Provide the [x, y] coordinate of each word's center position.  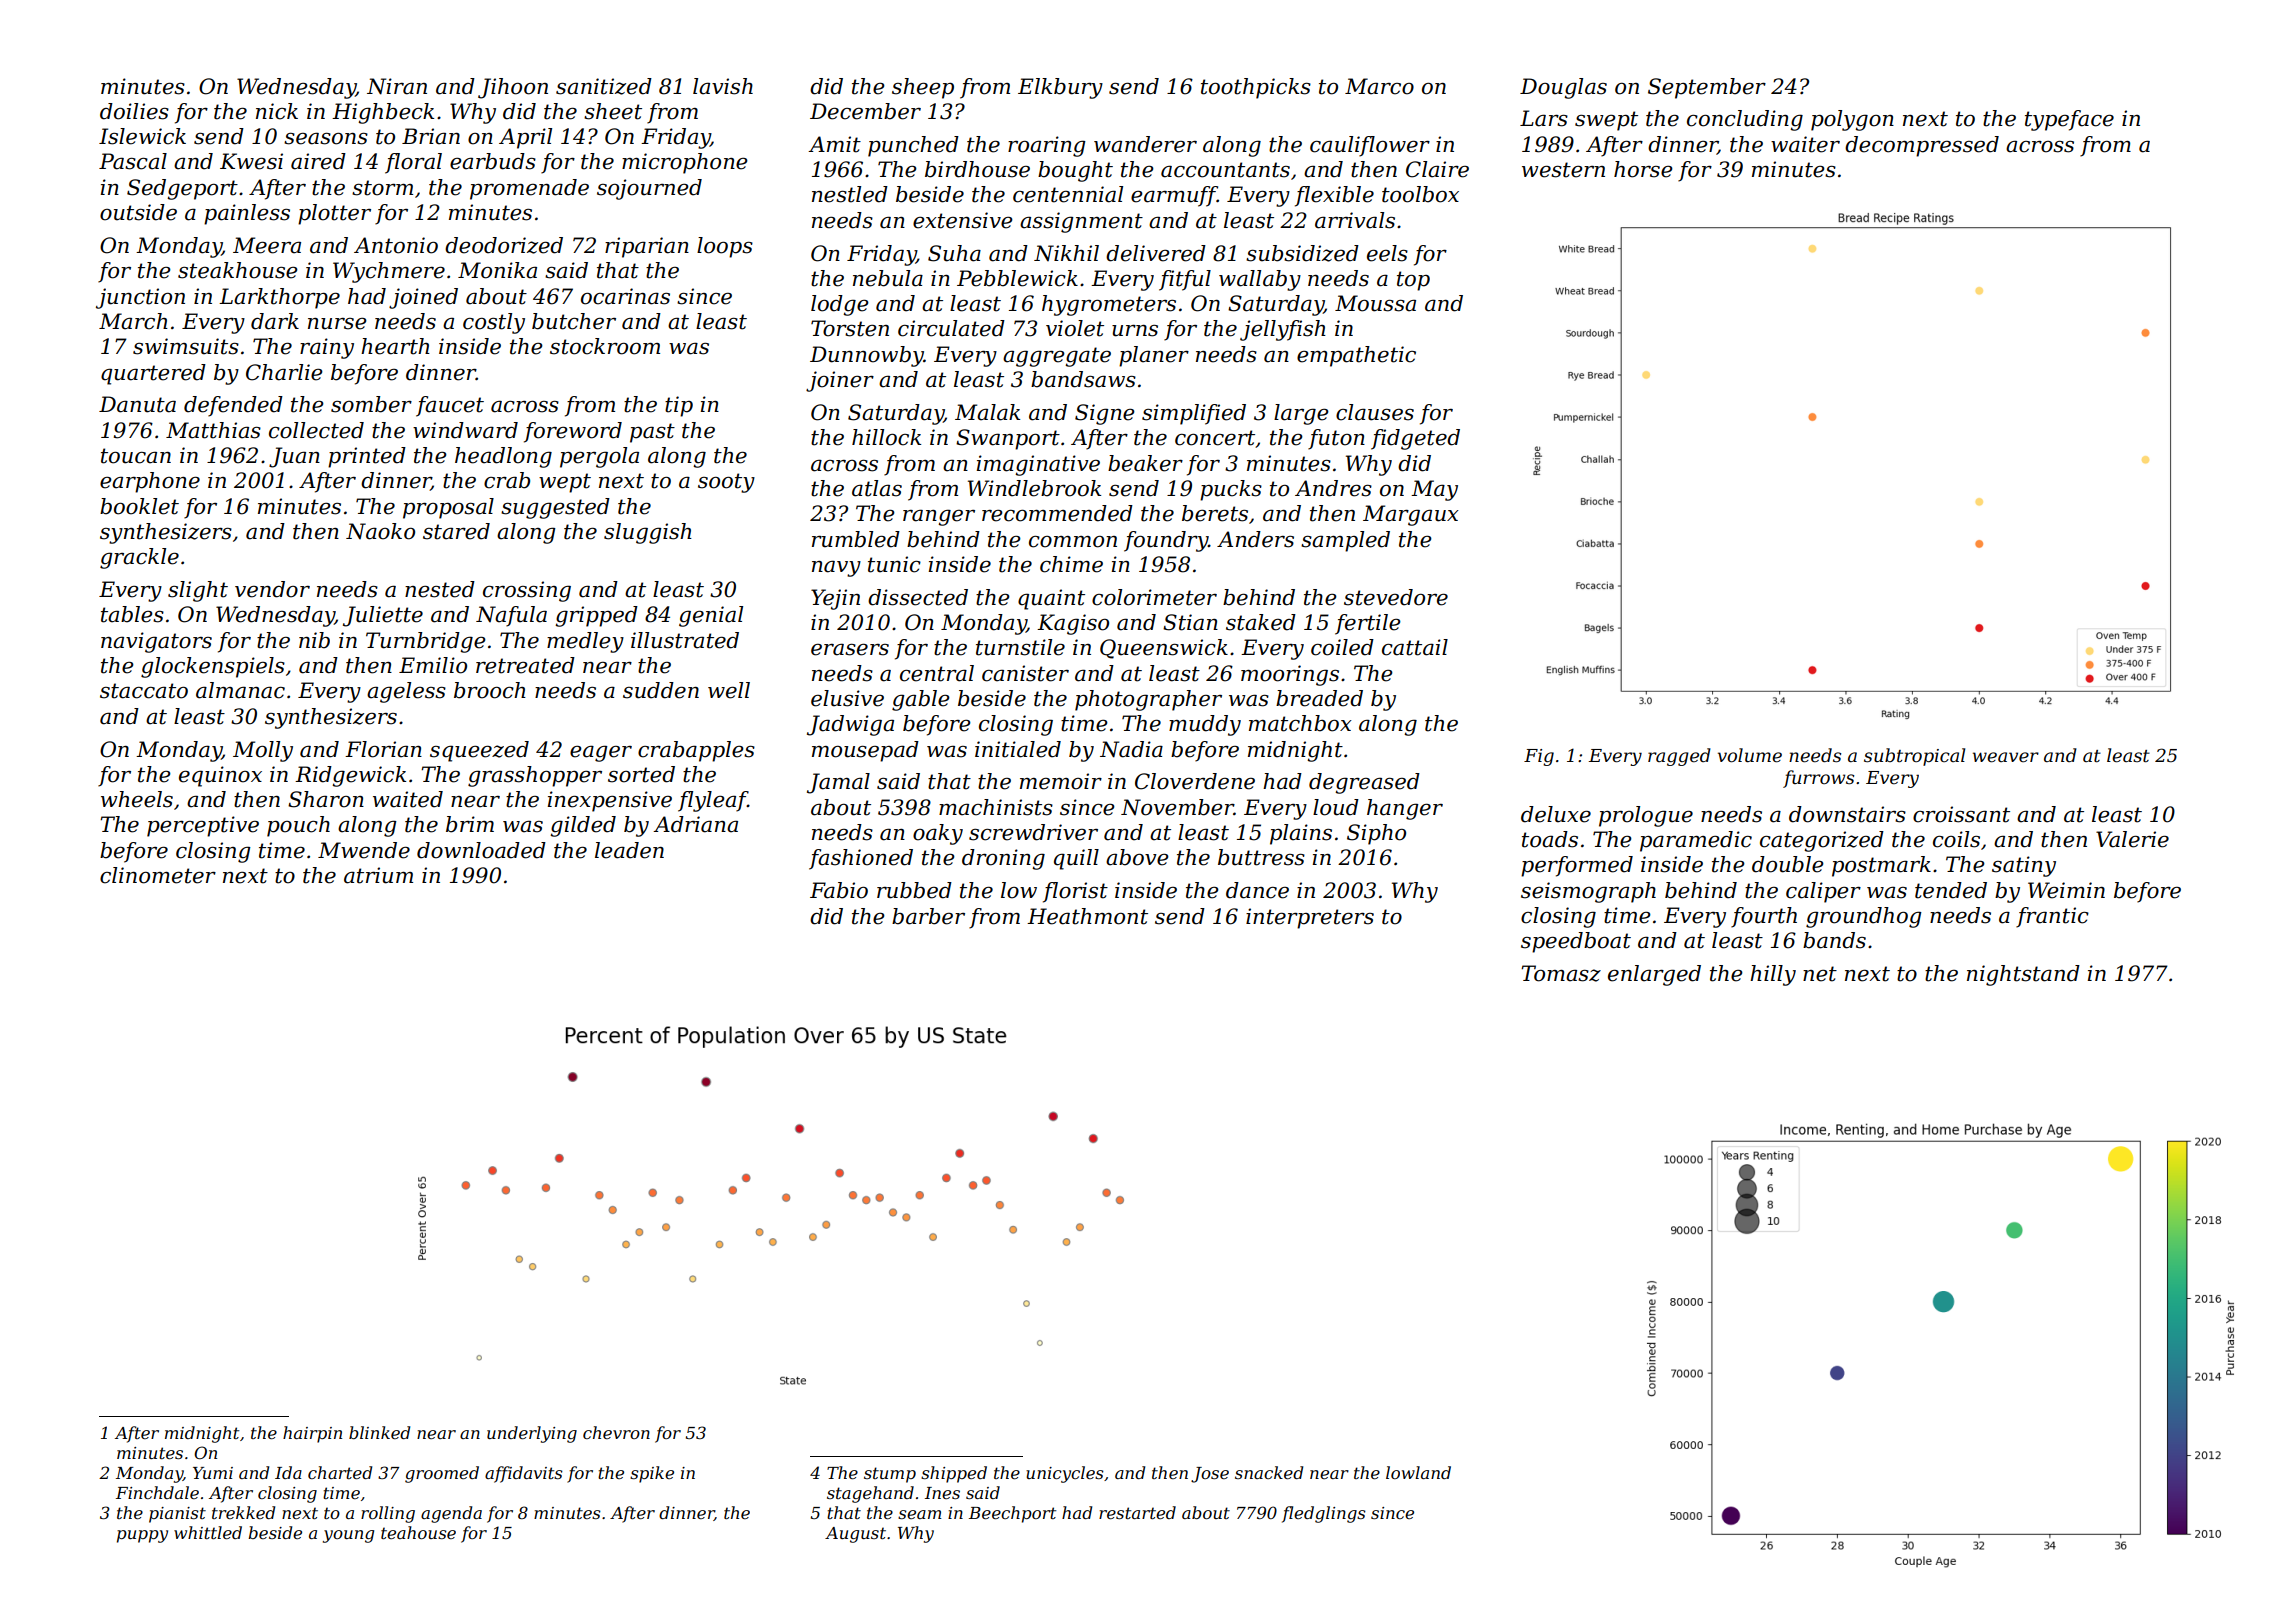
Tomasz [1561, 973]
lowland [1418, 1472]
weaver [2006, 757]
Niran [397, 86]
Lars [1544, 118]
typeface [2069, 120]
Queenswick [1164, 649]
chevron [616, 1432]
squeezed [479, 751]
